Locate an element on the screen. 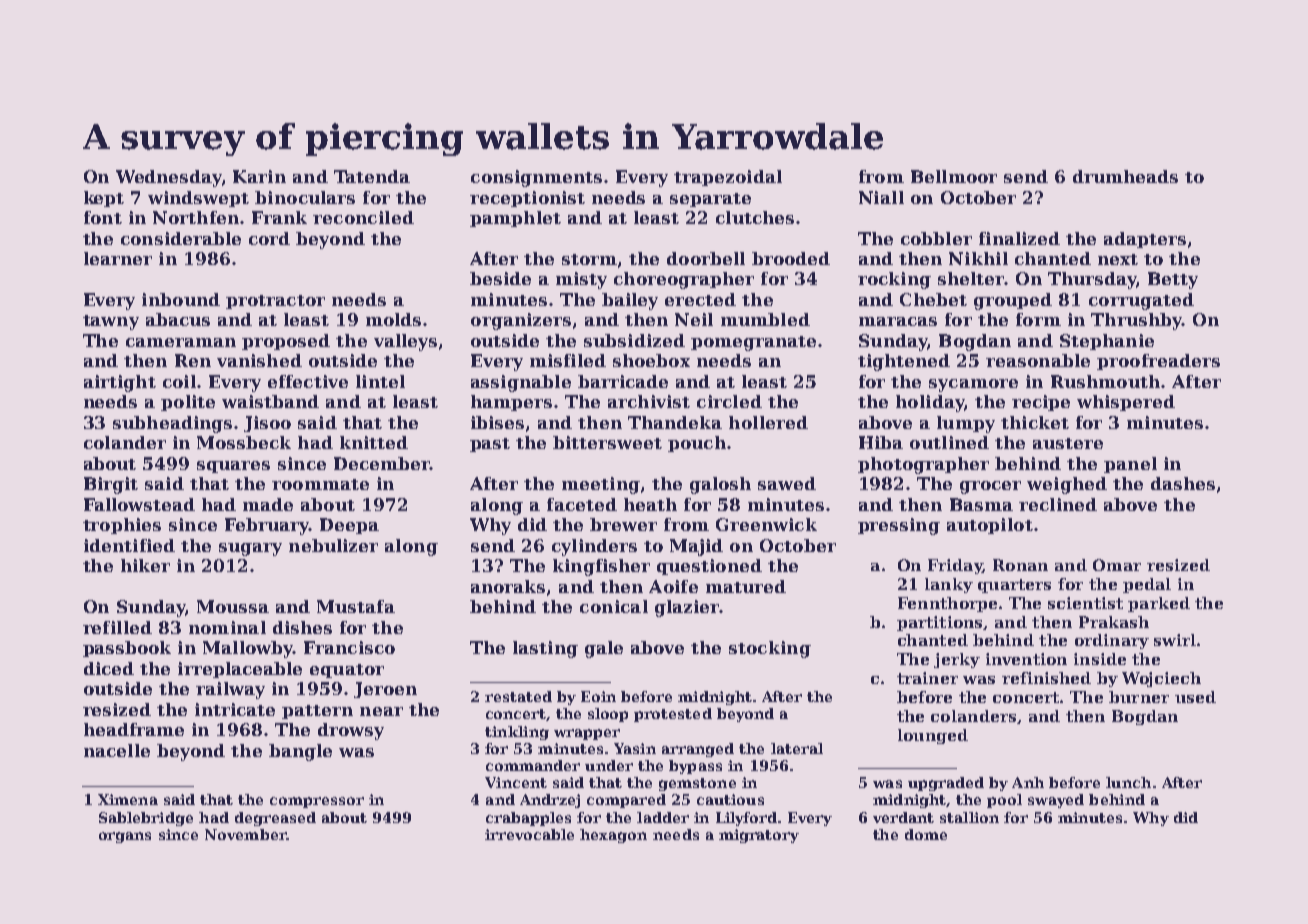 This screenshot has width=1308, height=924. migratory is located at coordinates (759, 836).
